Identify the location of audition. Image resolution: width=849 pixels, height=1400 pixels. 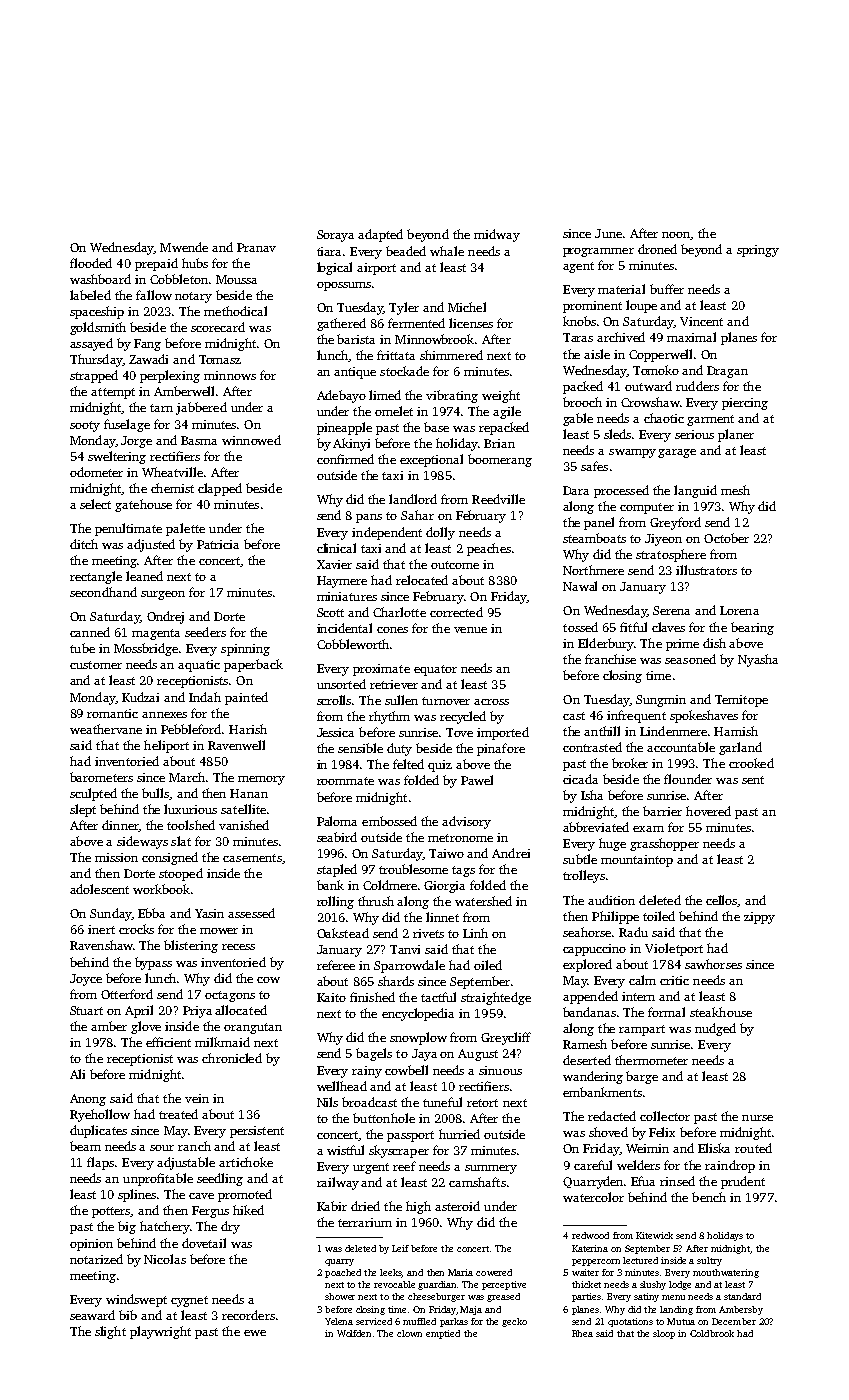
(611, 900).
